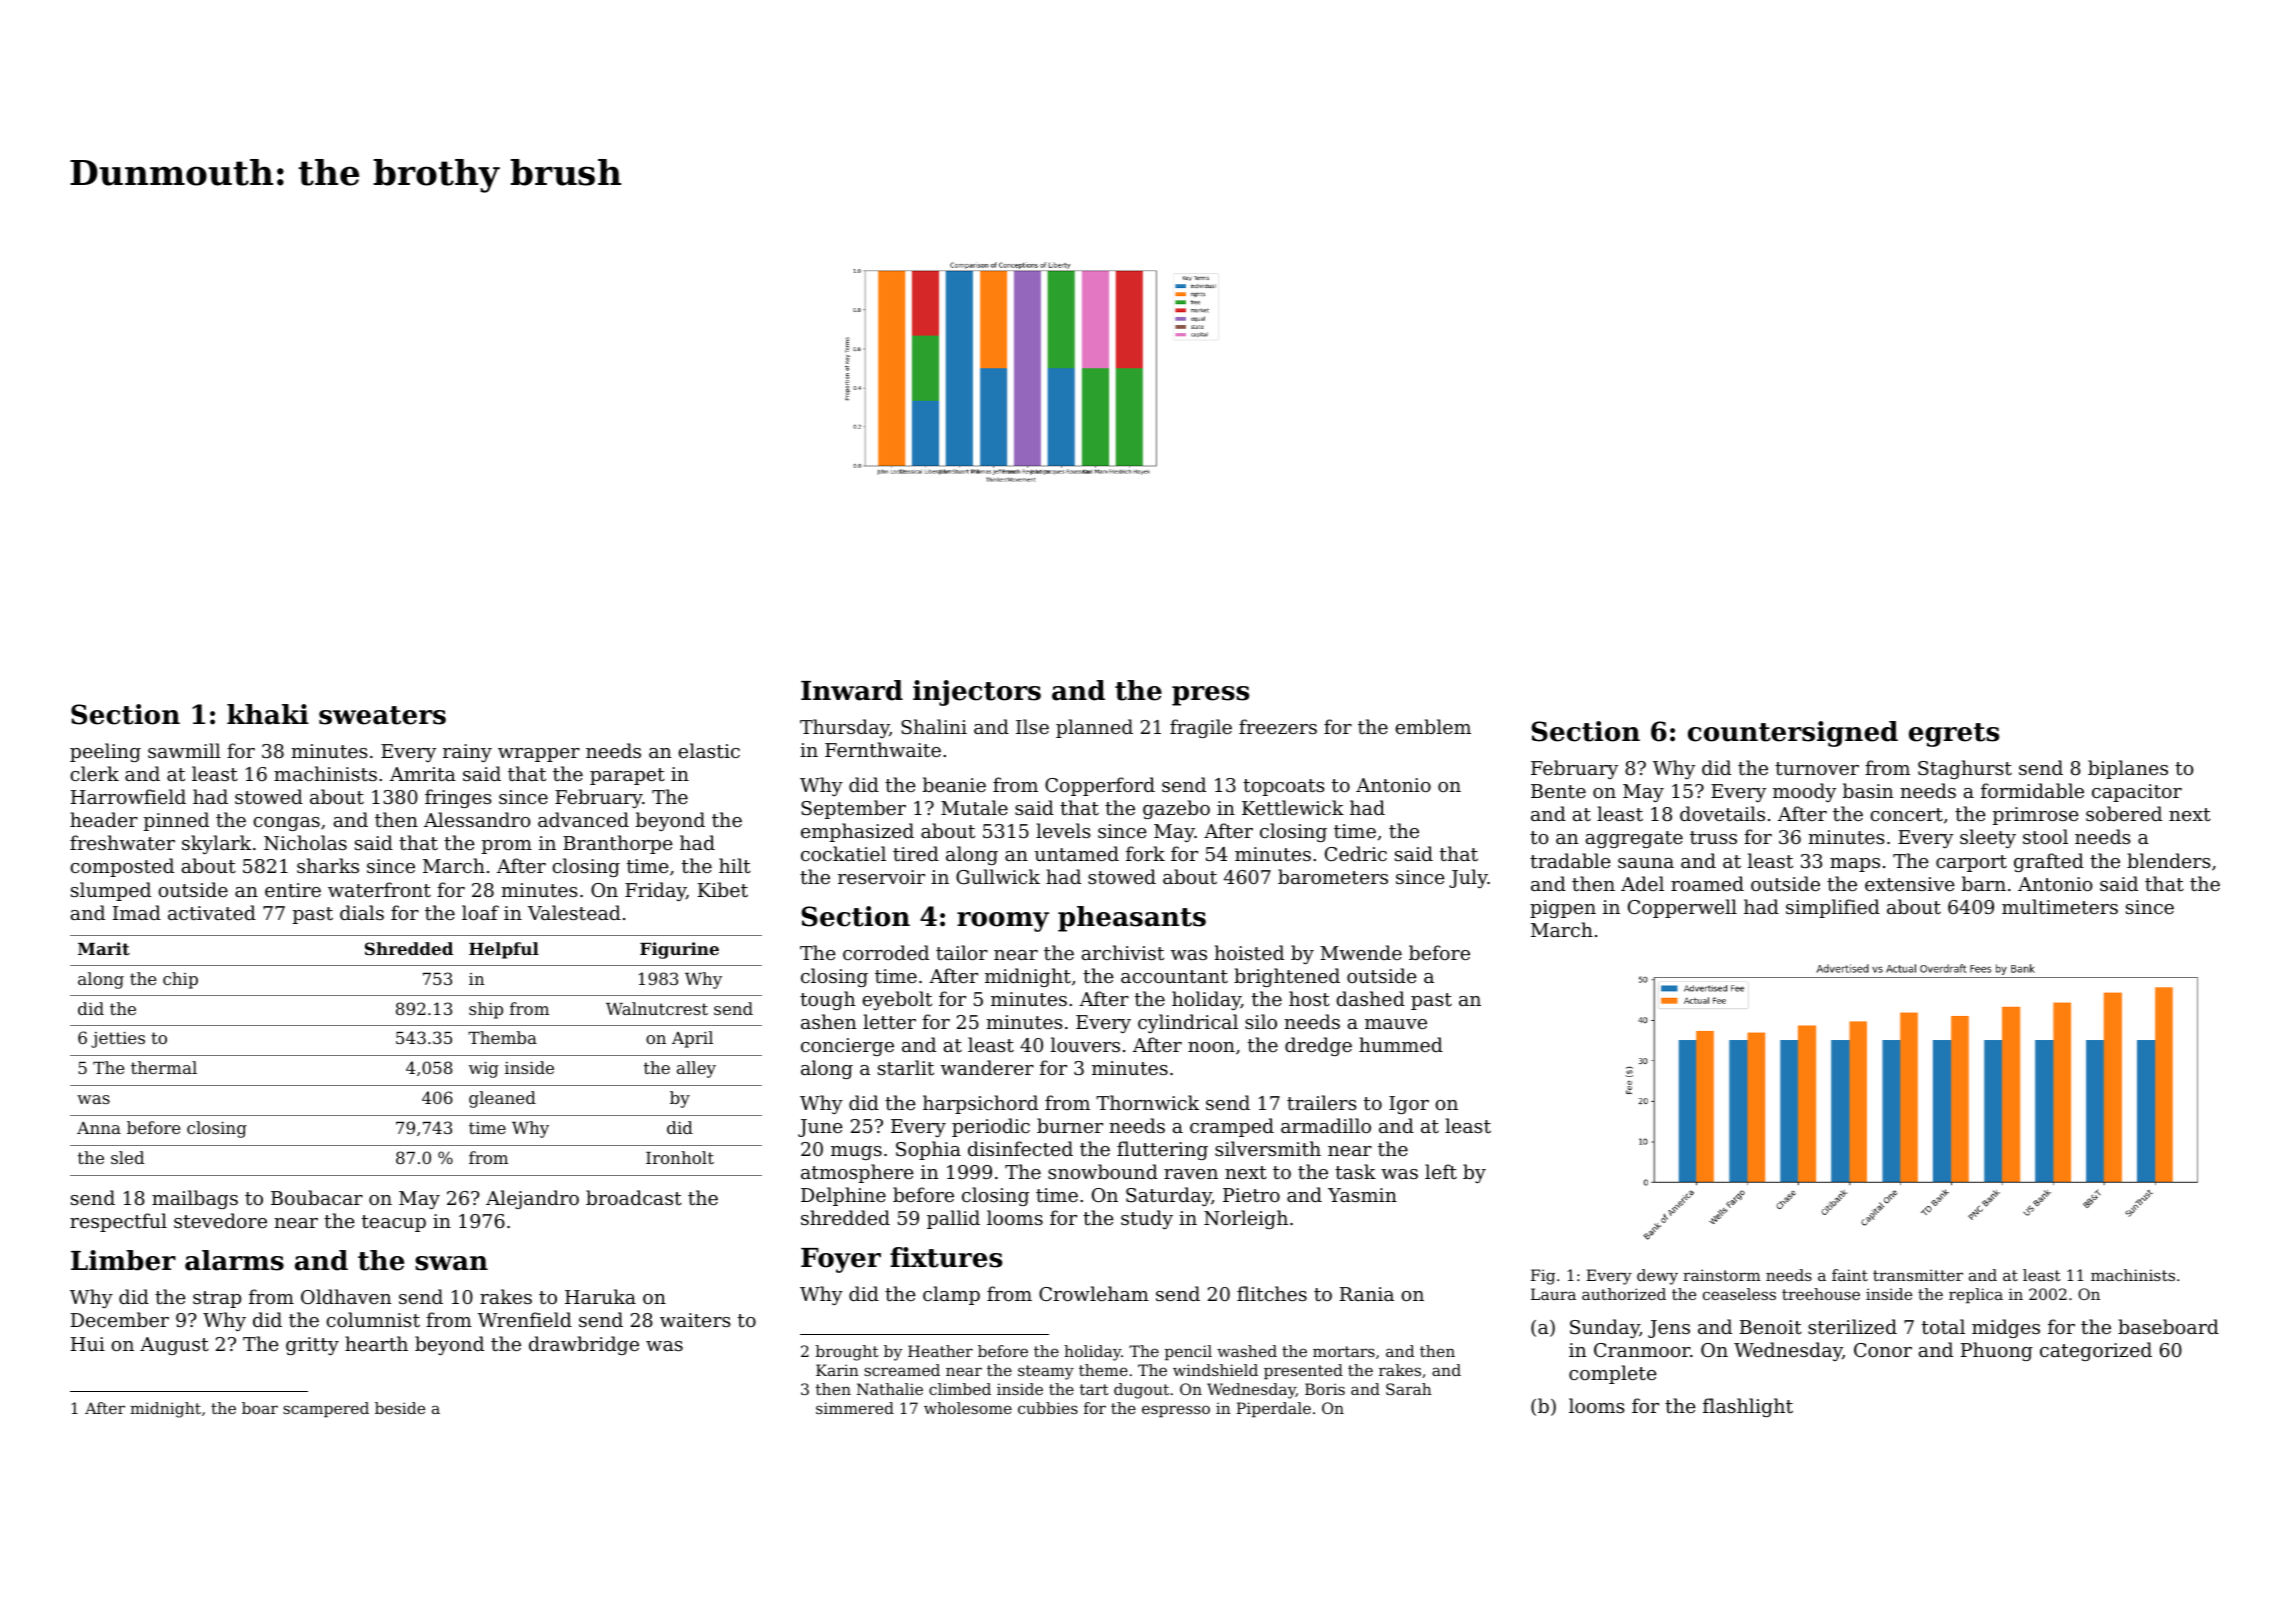 This screenshot has width=2292, height=1620. I want to click on Thornwick, so click(1147, 1102).
